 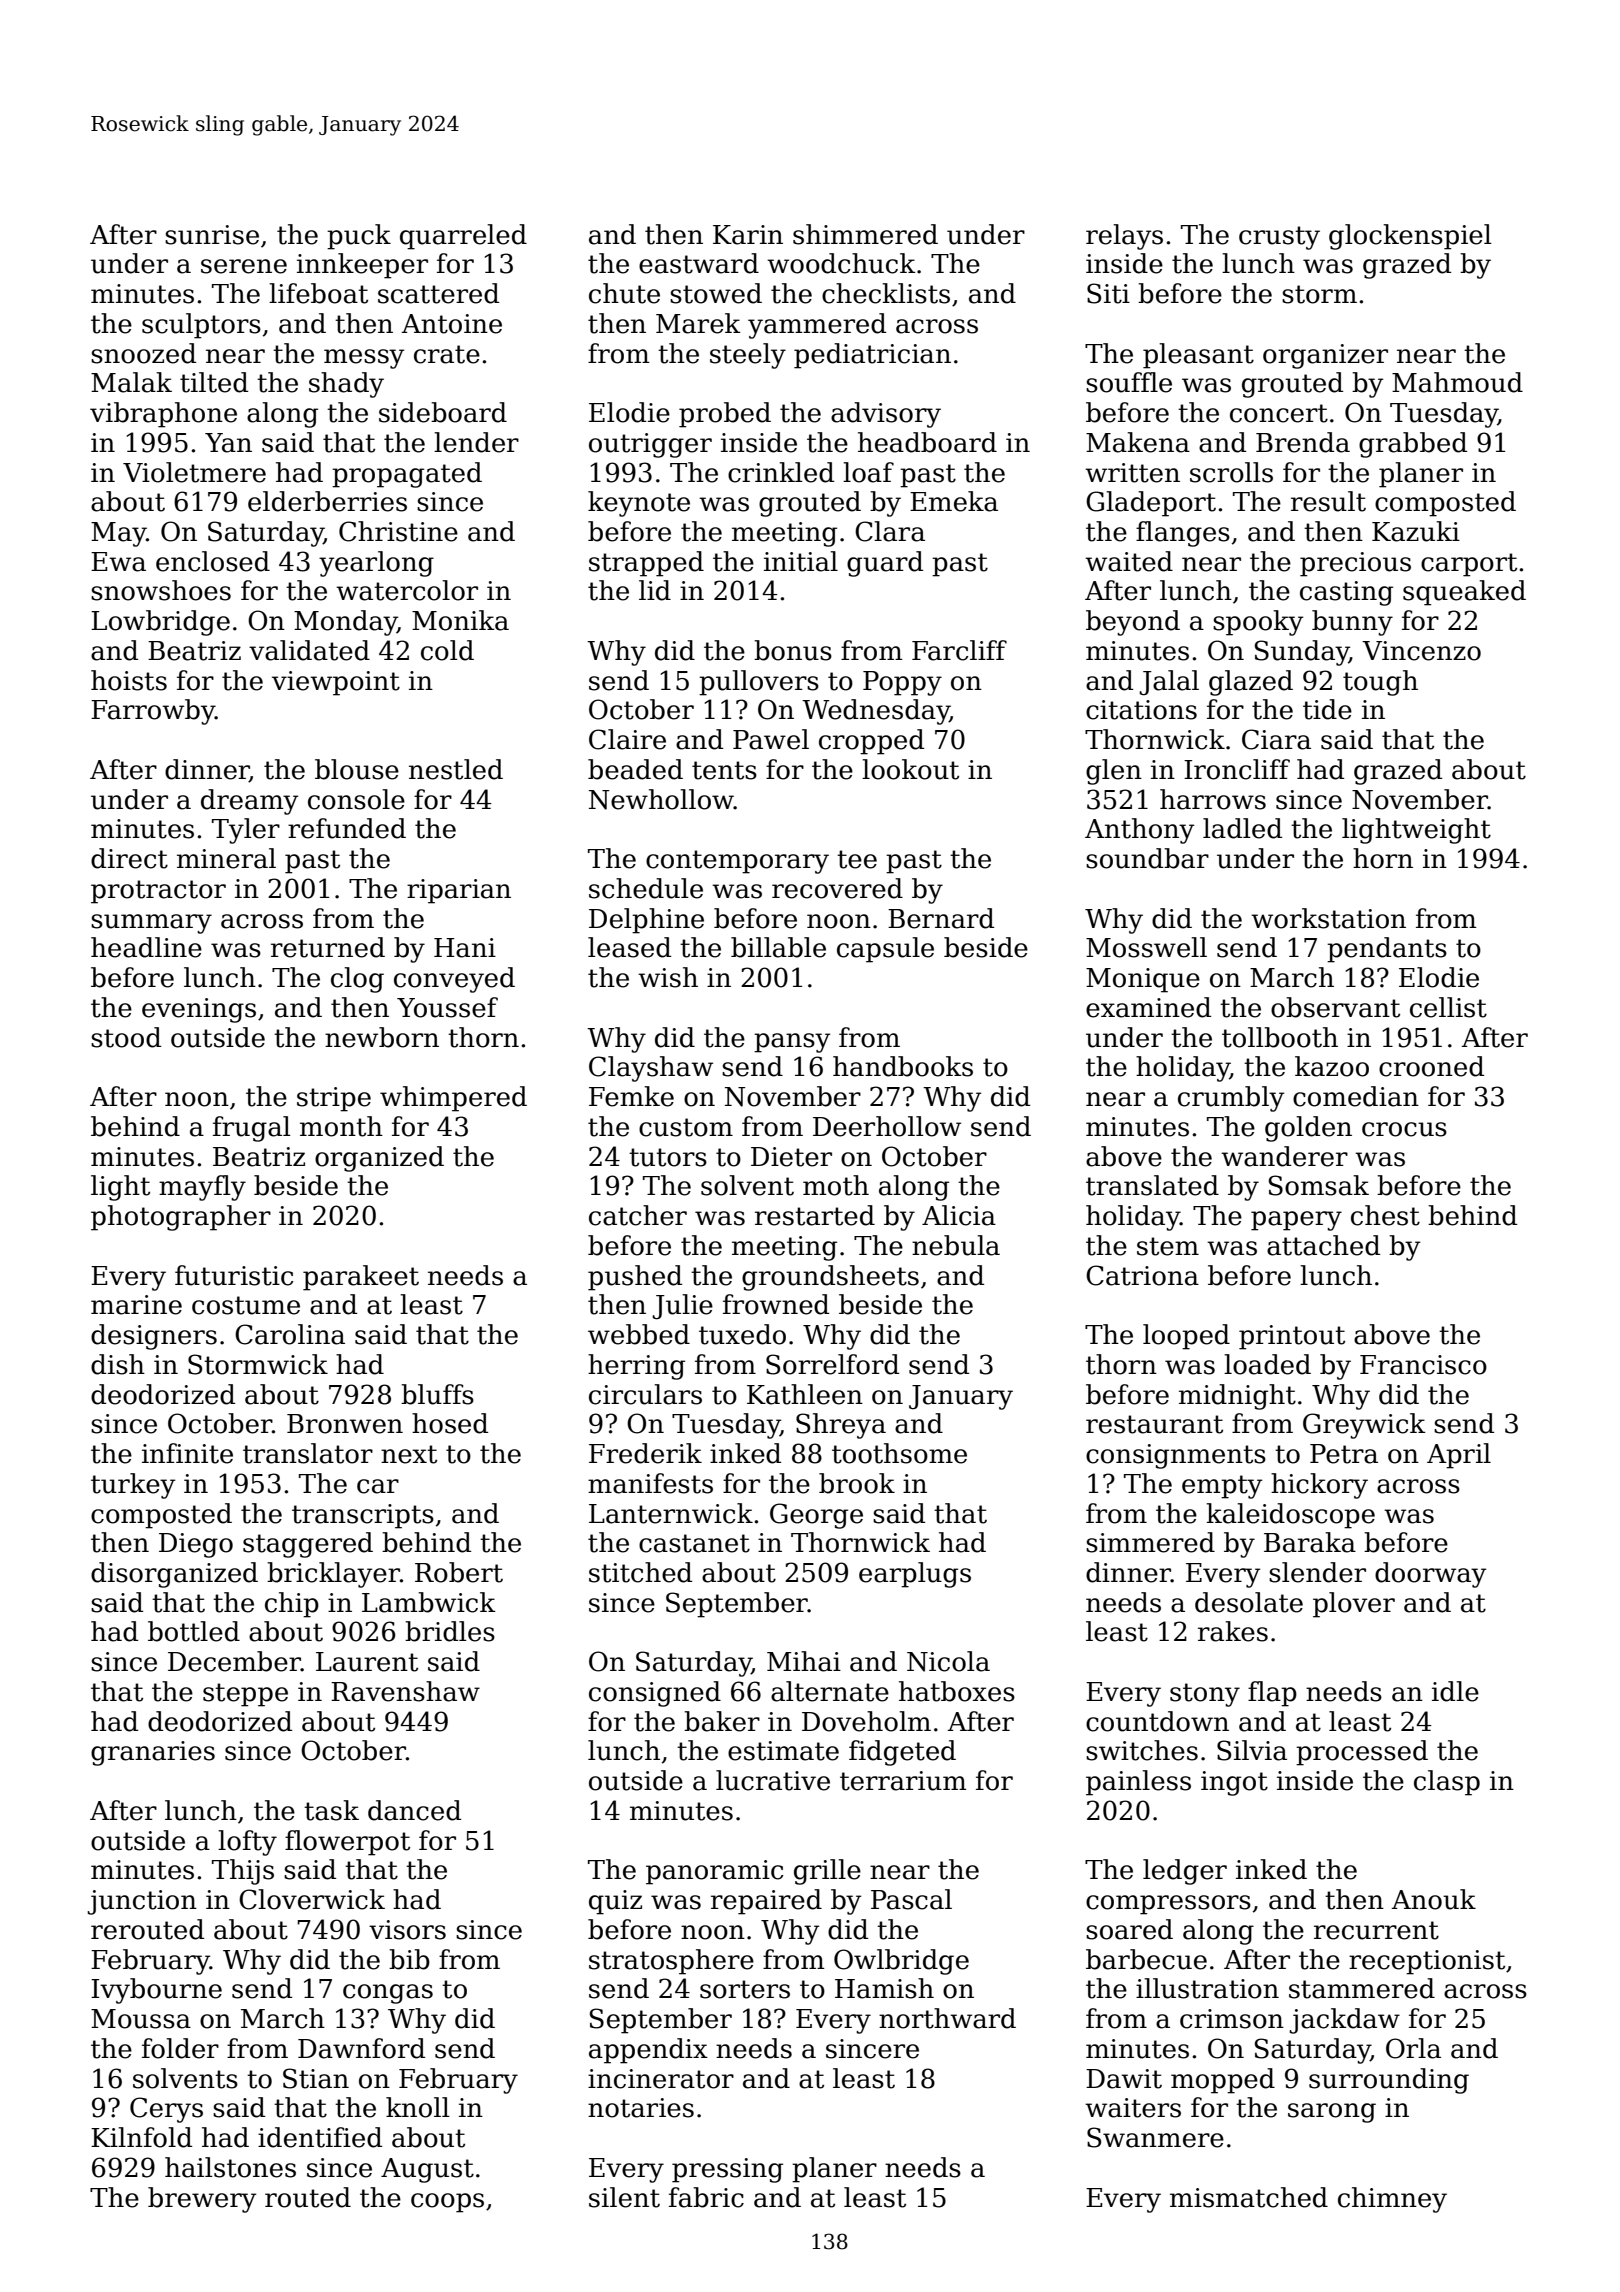 I want to click on glockenspiel, so click(x=1410, y=237).
